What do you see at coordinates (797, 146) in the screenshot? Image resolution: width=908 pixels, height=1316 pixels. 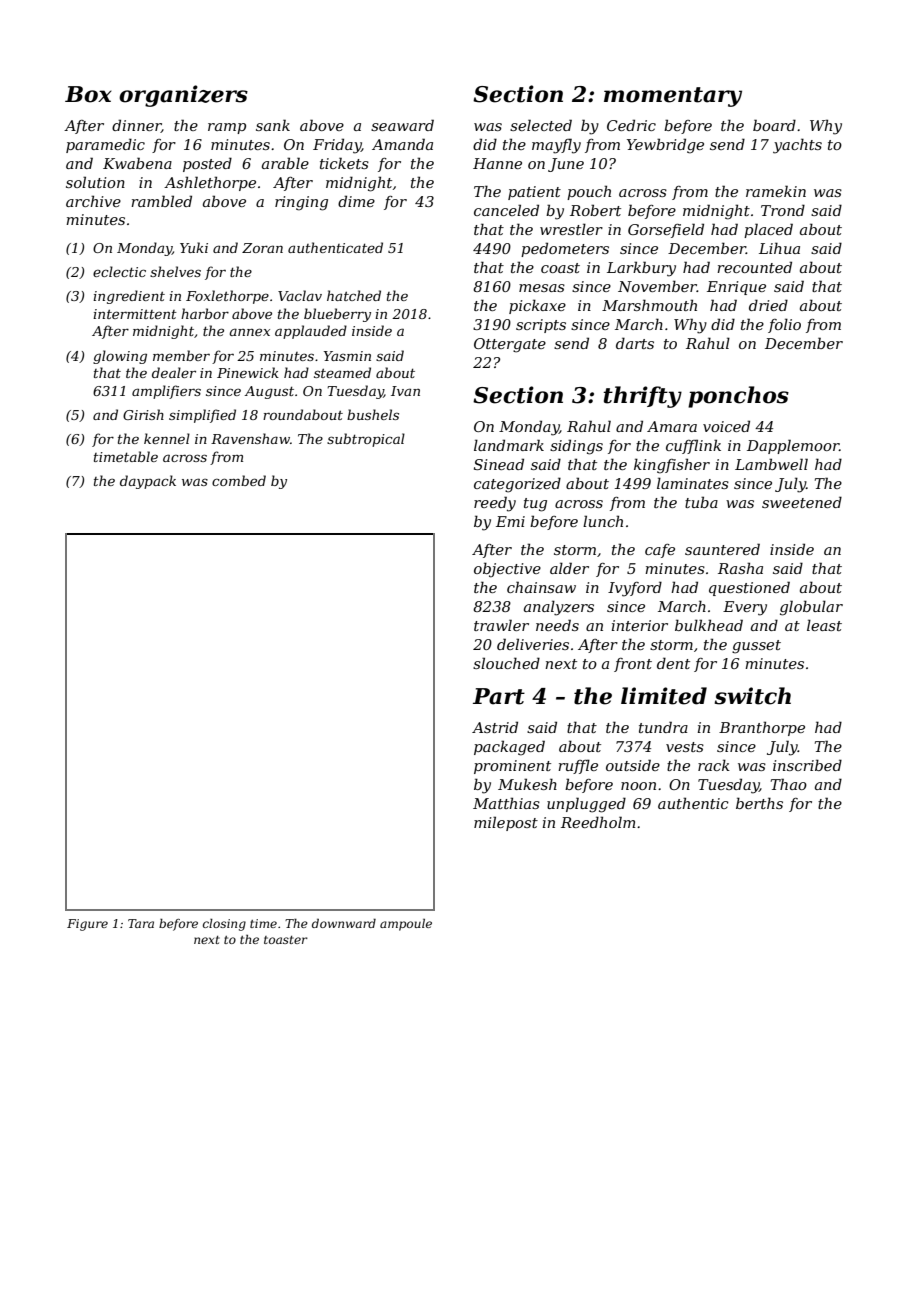 I see `yachts` at bounding box center [797, 146].
